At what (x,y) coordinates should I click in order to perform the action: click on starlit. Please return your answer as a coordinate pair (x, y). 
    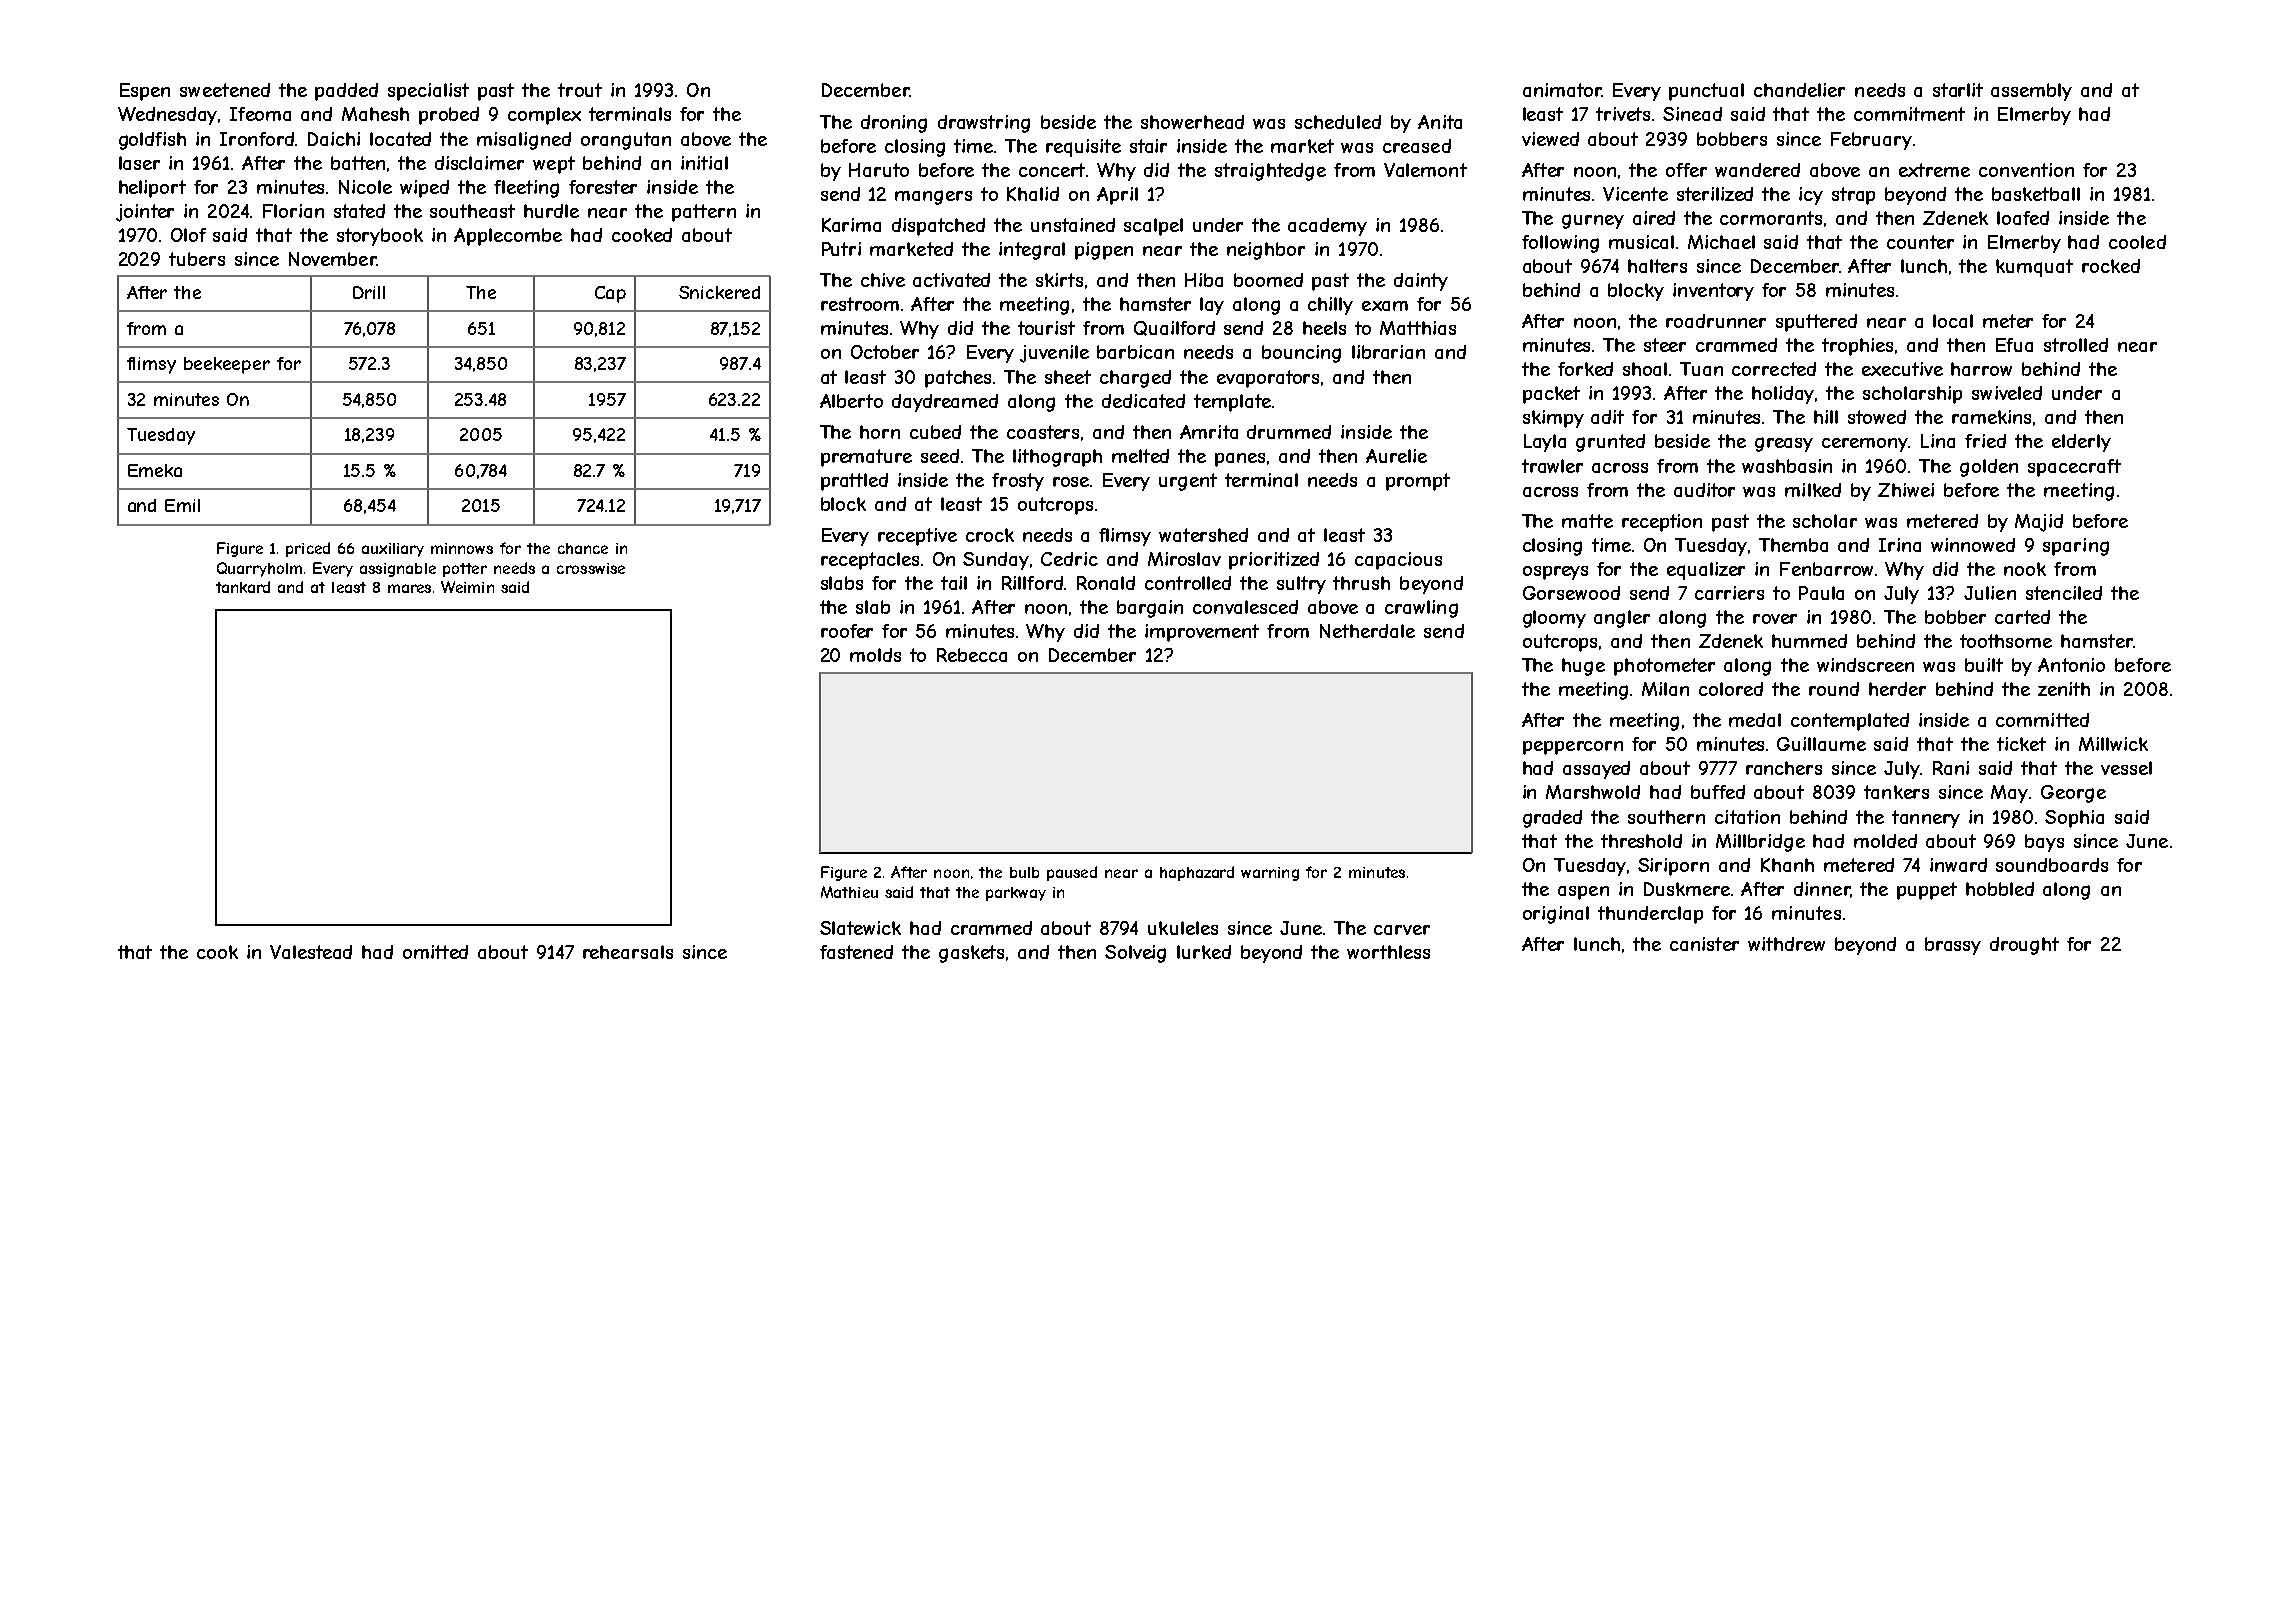
    Looking at the image, I should click on (1958, 90).
